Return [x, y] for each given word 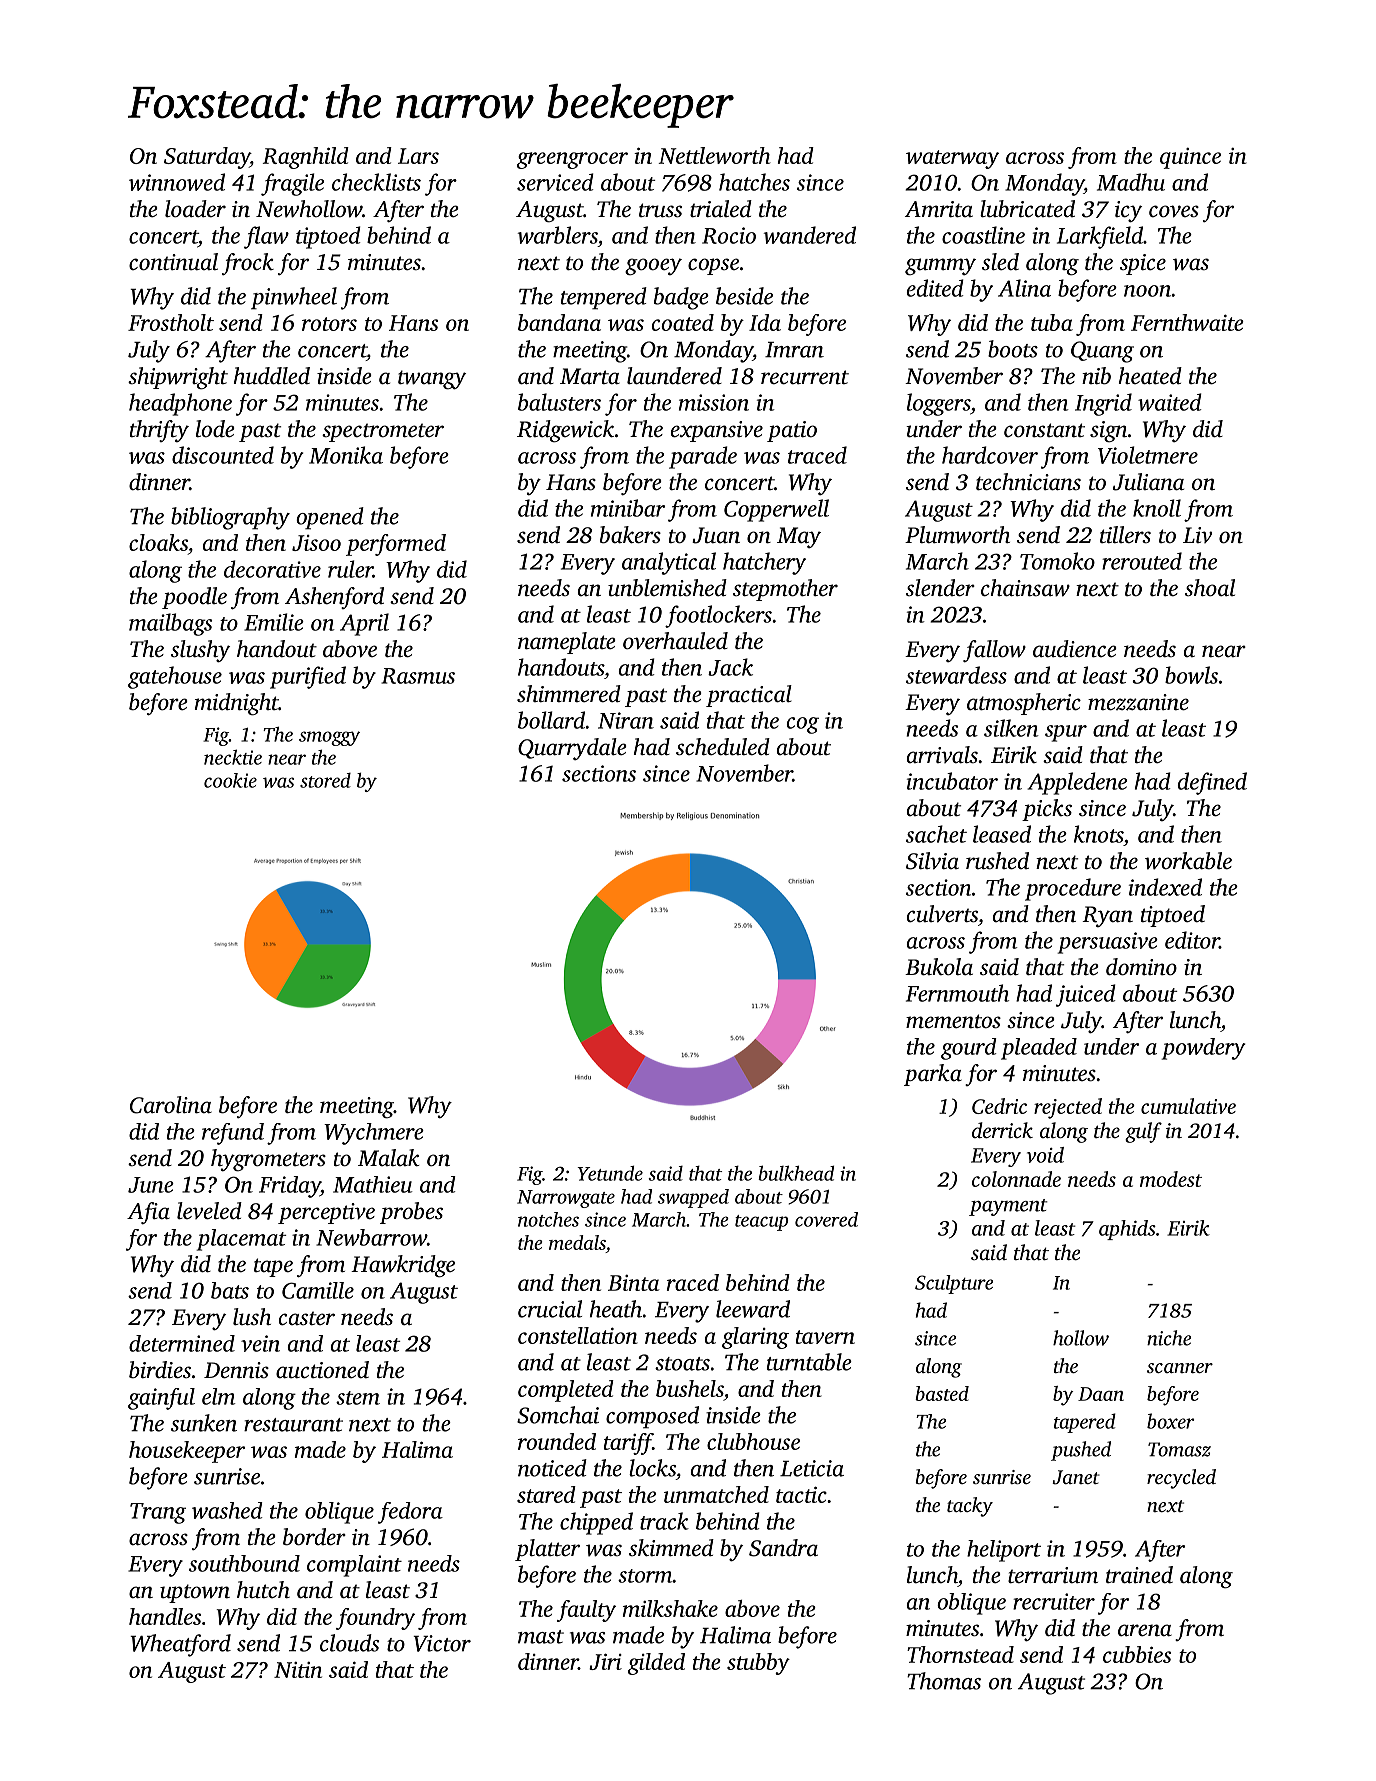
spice [1143, 264]
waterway [952, 159]
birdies [160, 1370]
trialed [721, 208]
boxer [1170, 1421]
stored [325, 780]
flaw [266, 237]
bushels [690, 1388]
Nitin [298, 1670]
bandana [559, 322]
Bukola [939, 967]
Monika [346, 455]
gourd [969, 1049]
